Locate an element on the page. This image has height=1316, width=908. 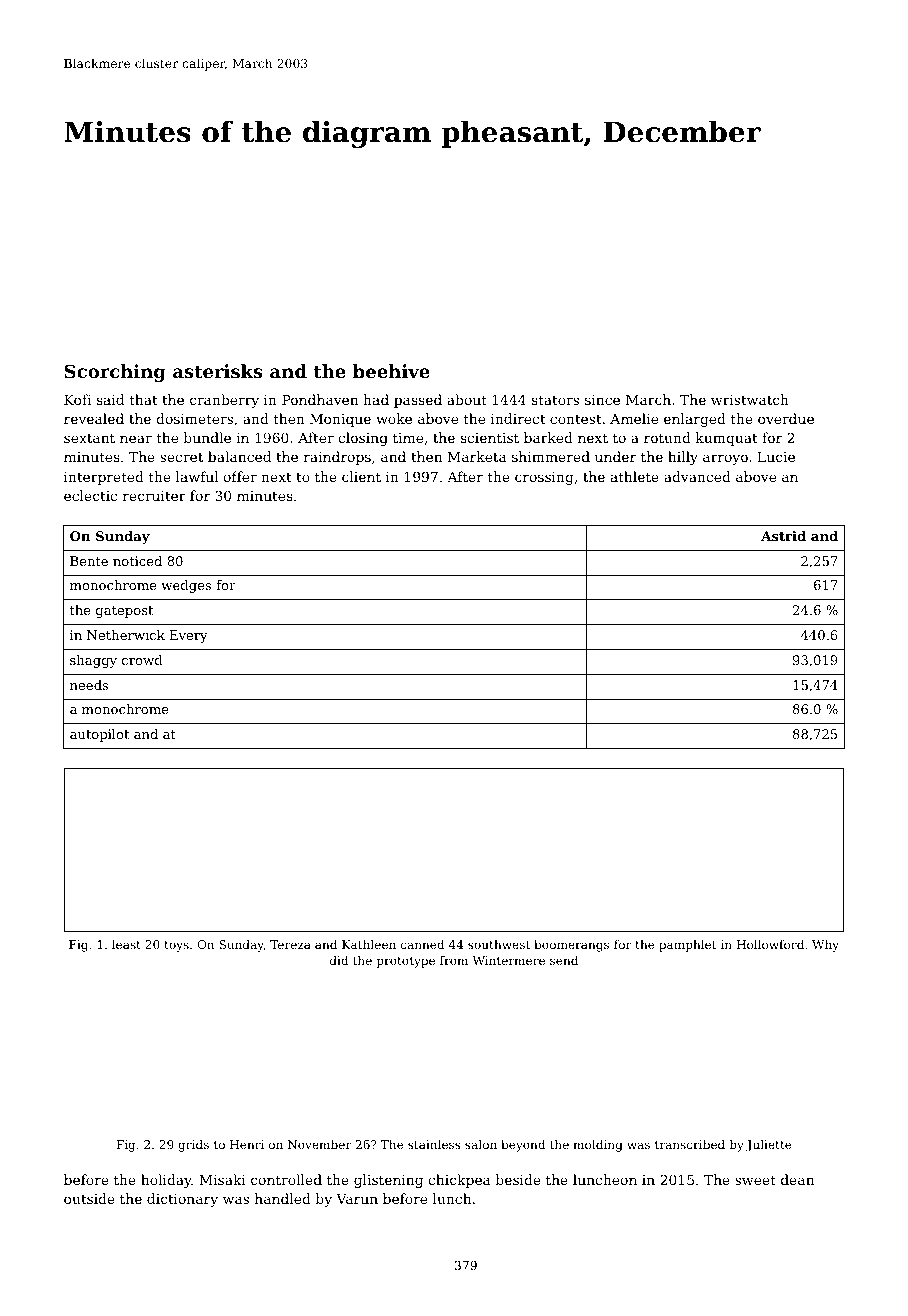
crowd is located at coordinates (142, 660).
